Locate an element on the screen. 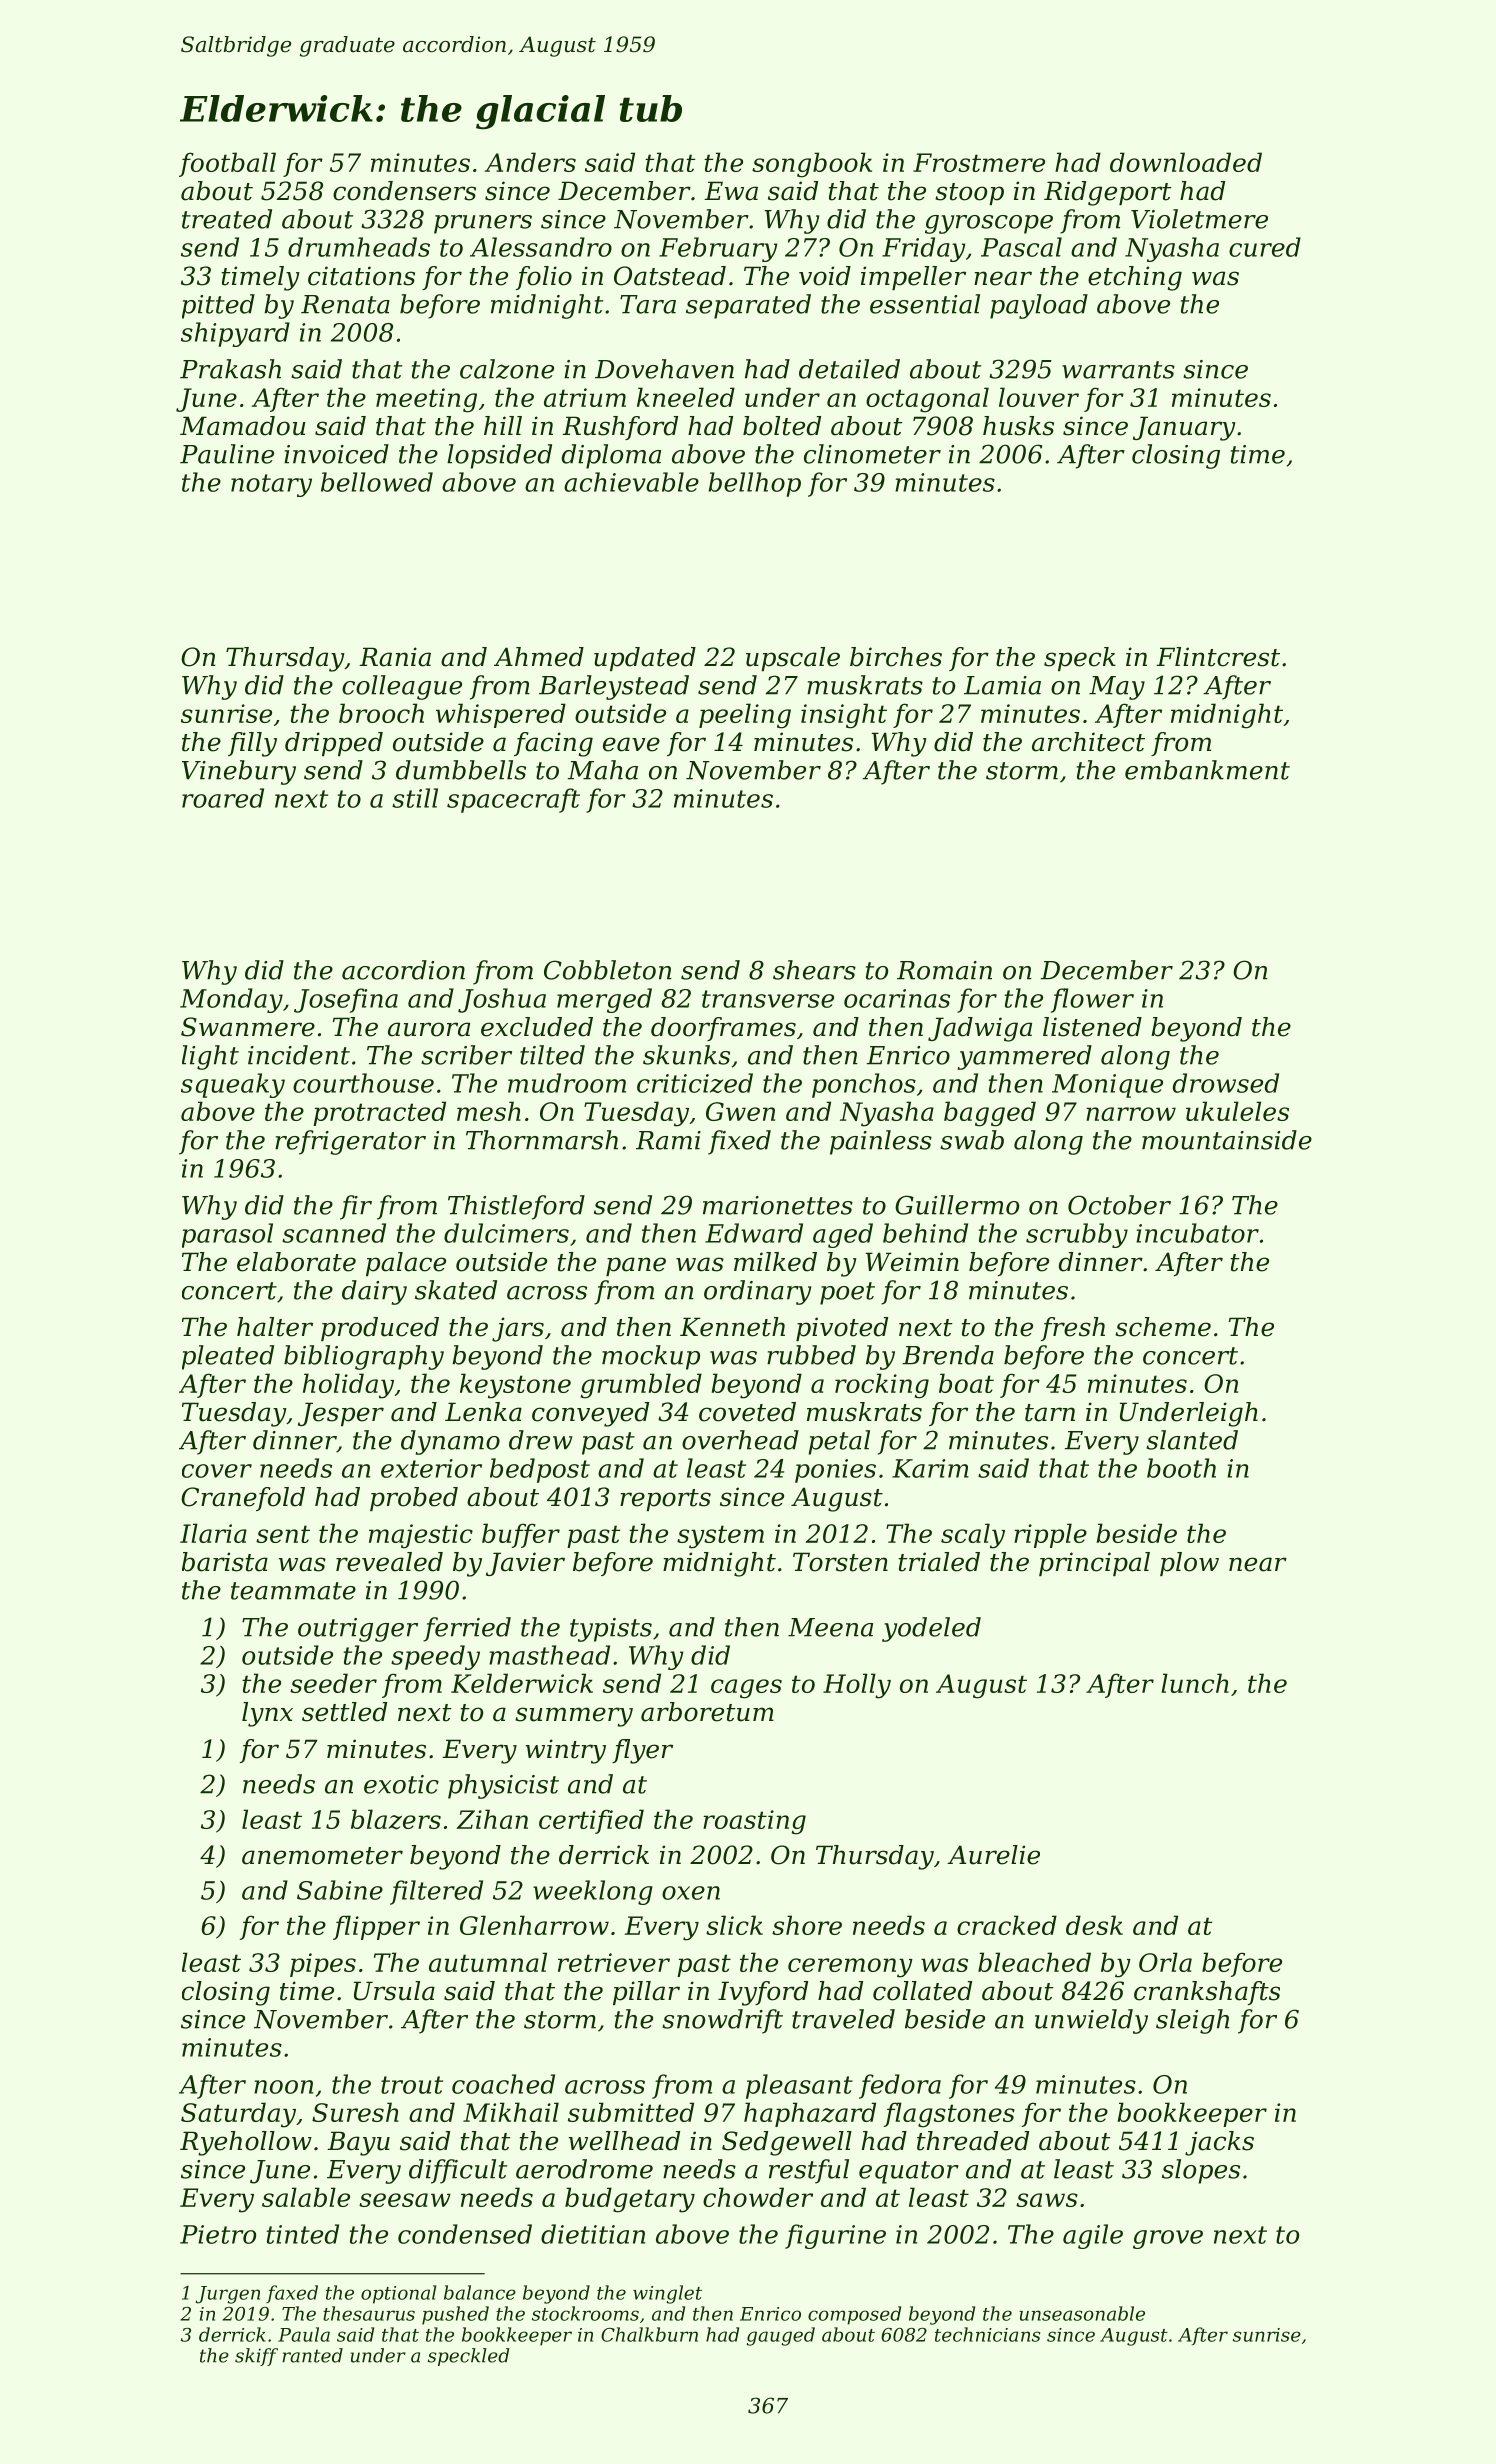 This screenshot has width=1496, height=2464. gauged is located at coordinates (780, 2336).
